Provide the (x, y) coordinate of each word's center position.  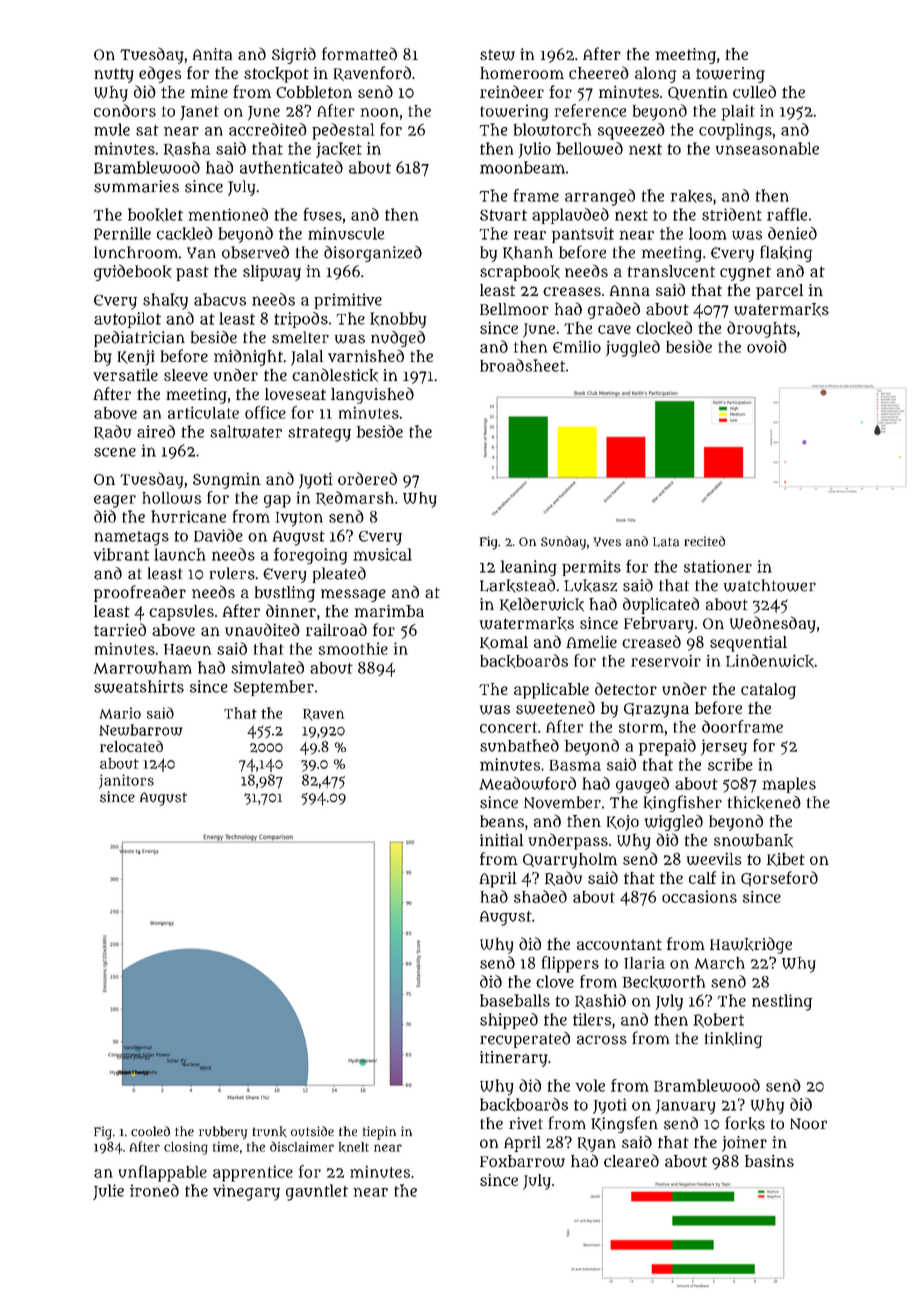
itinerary (514, 1059)
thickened (764, 803)
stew (497, 55)
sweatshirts (139, 686)
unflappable (163, 1173)
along (655, 75)
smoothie (353, 648)
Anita (212, 54)
